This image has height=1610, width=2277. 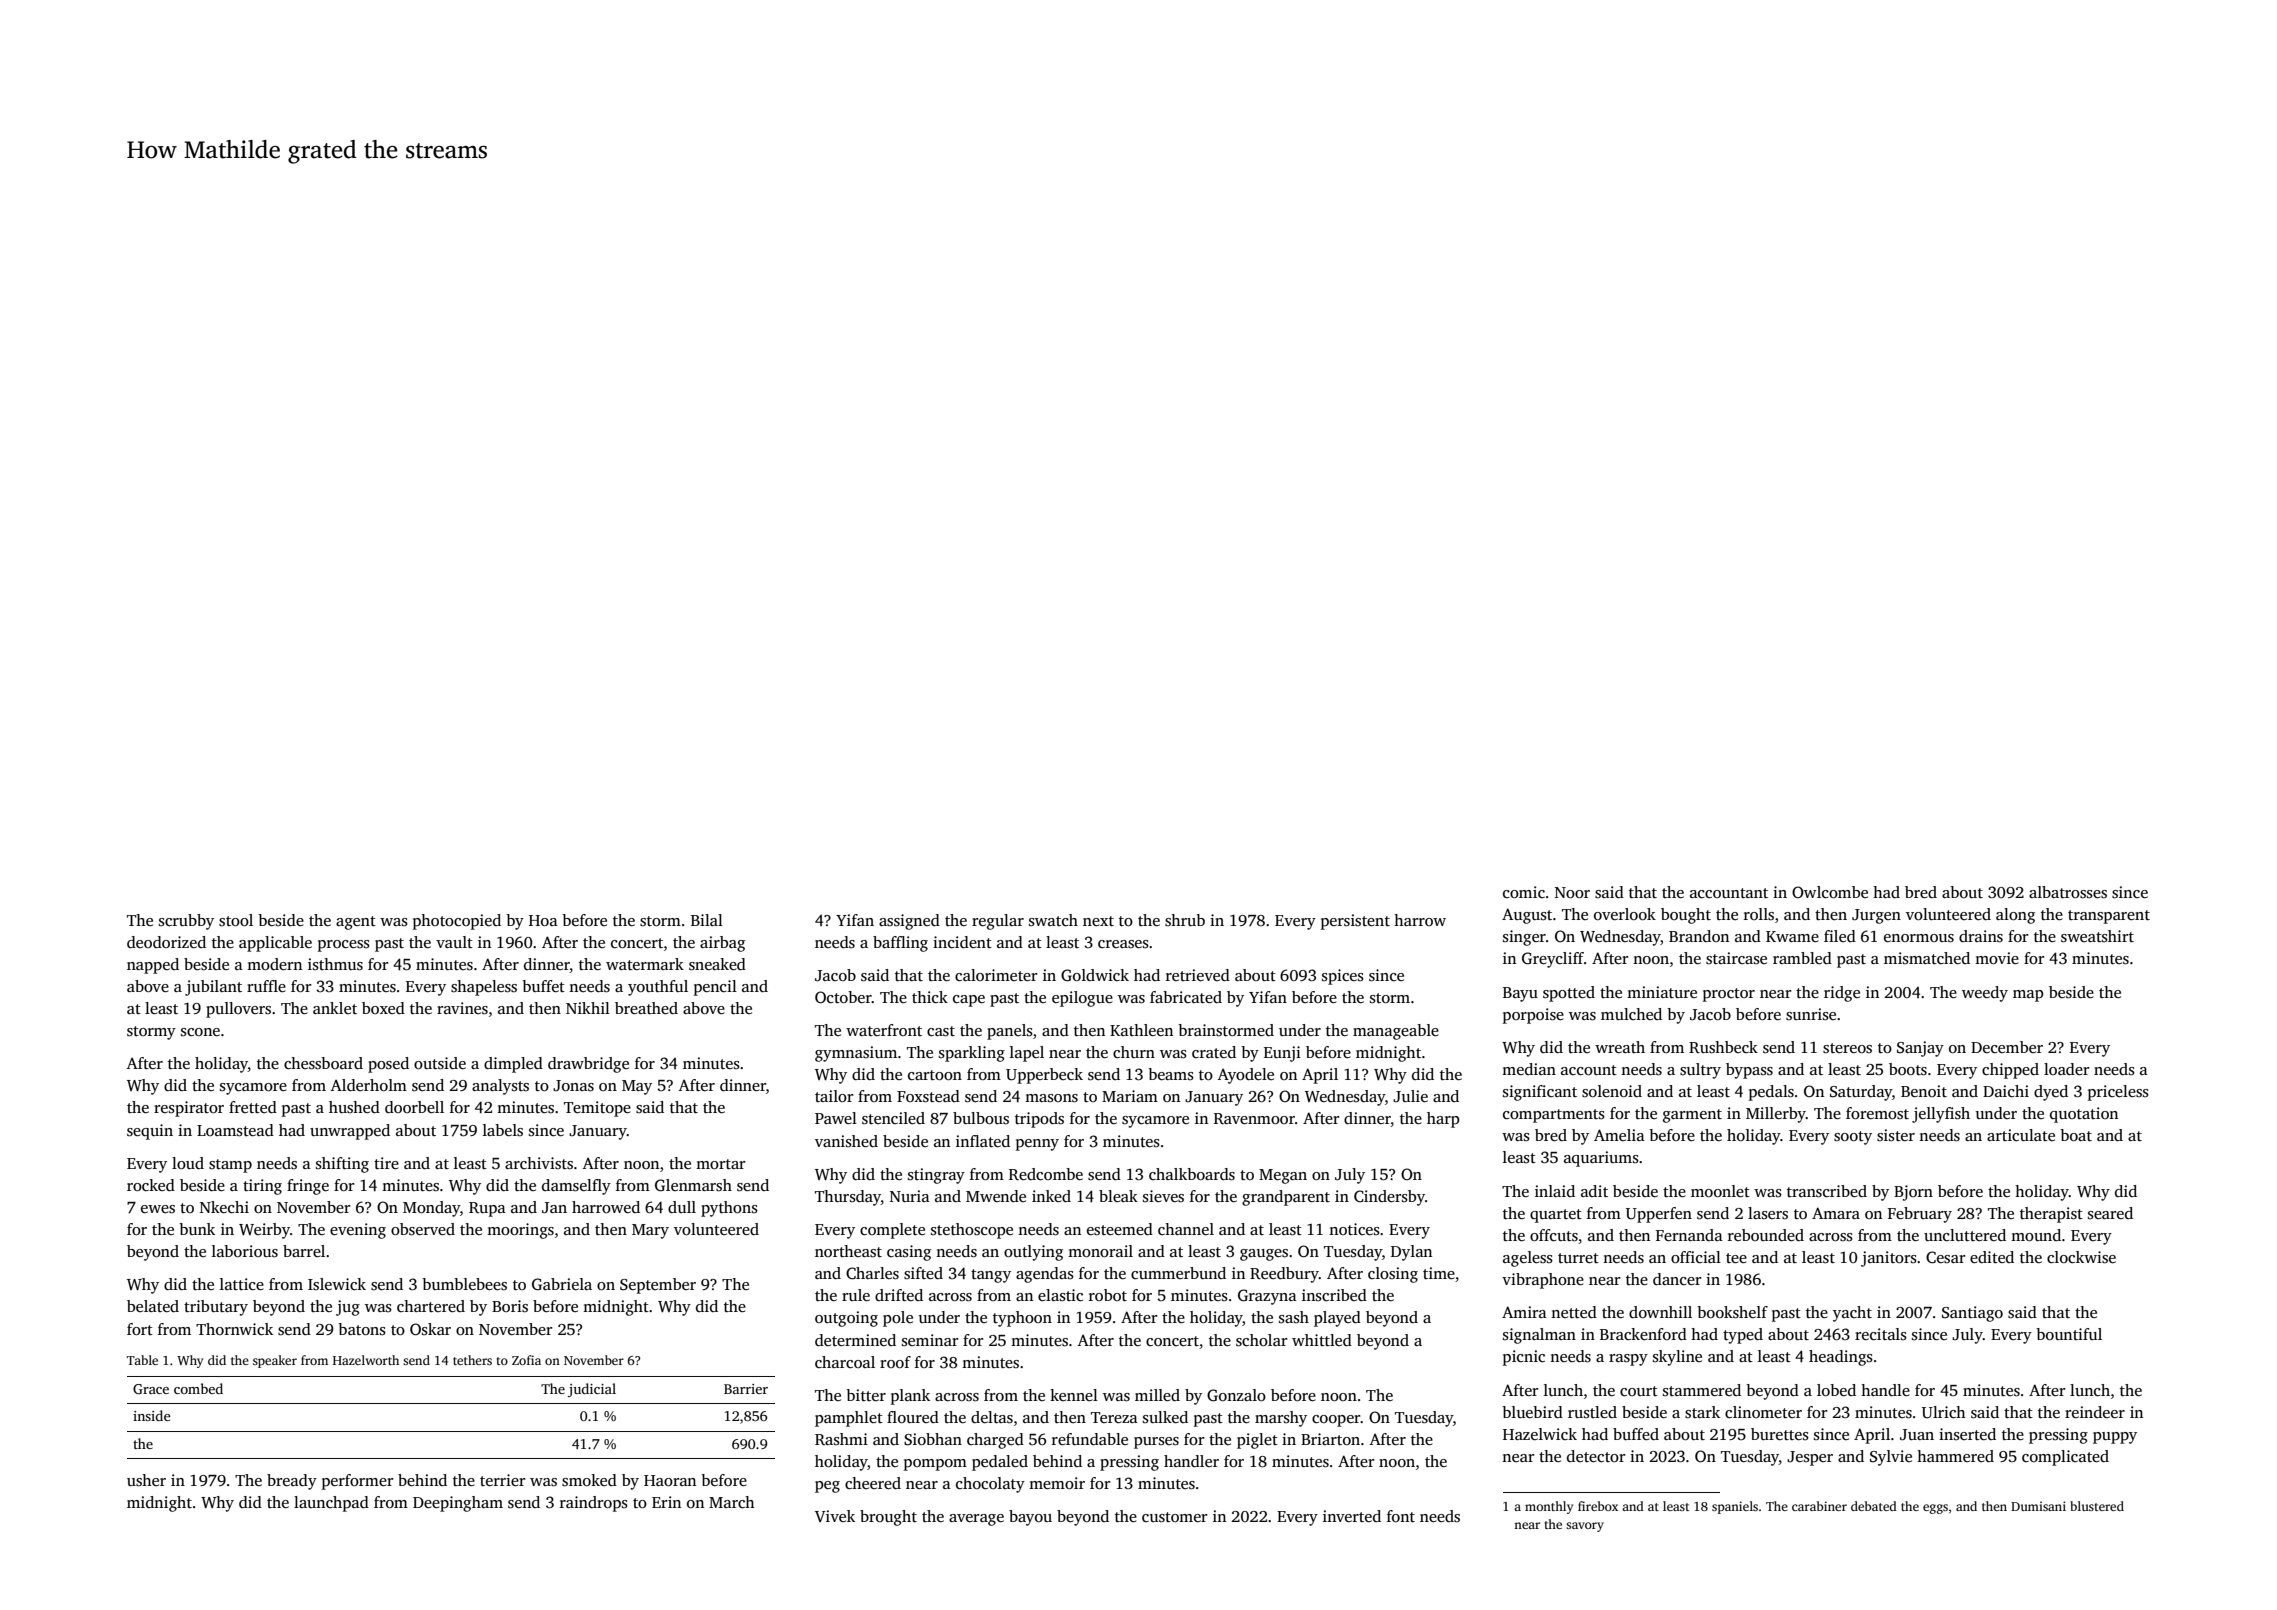 I want to click on napped, so click(x=153, y=966).
